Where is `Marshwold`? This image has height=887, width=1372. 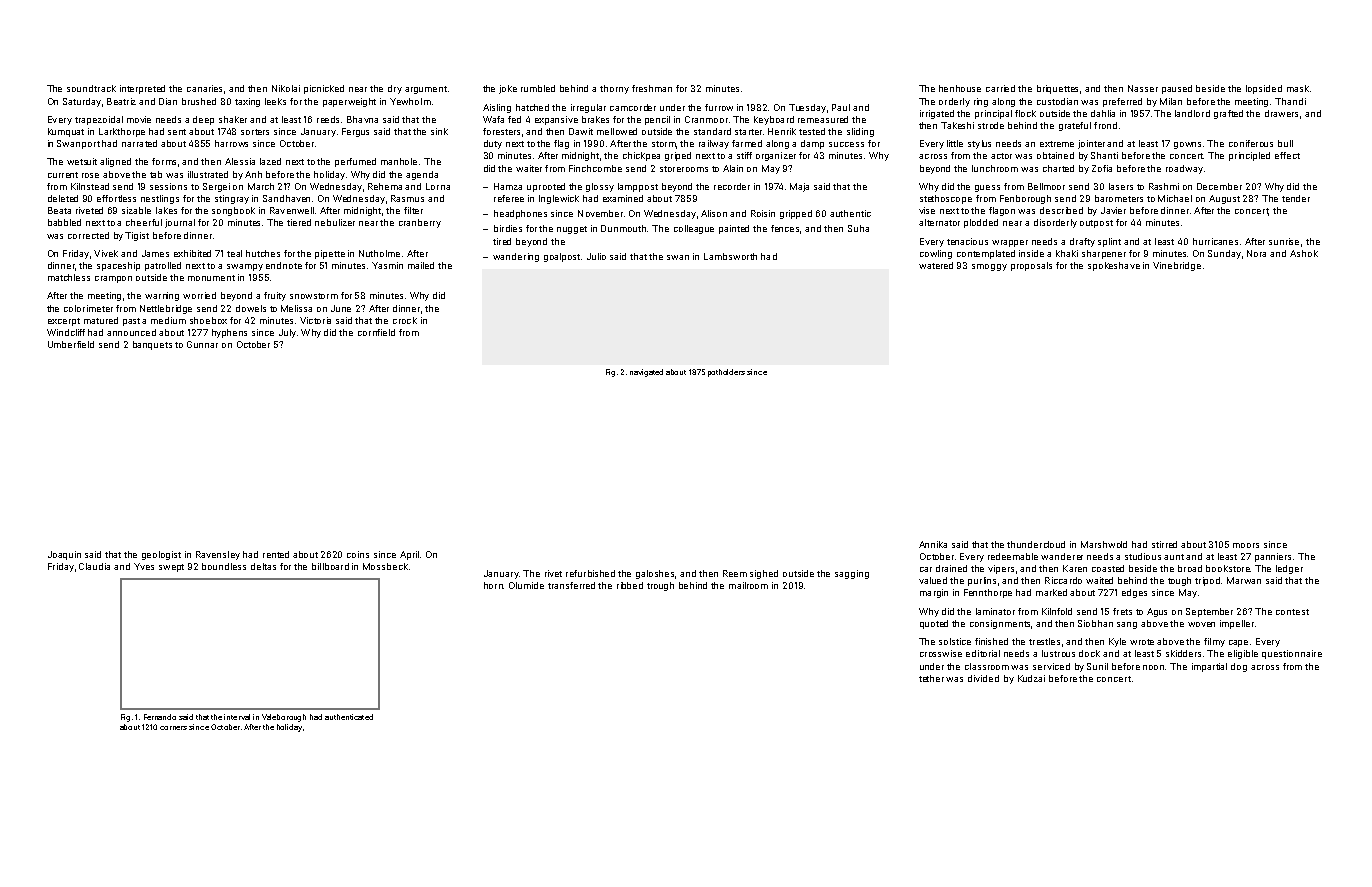 Marshwold is located at coordinates (1104, 544).
